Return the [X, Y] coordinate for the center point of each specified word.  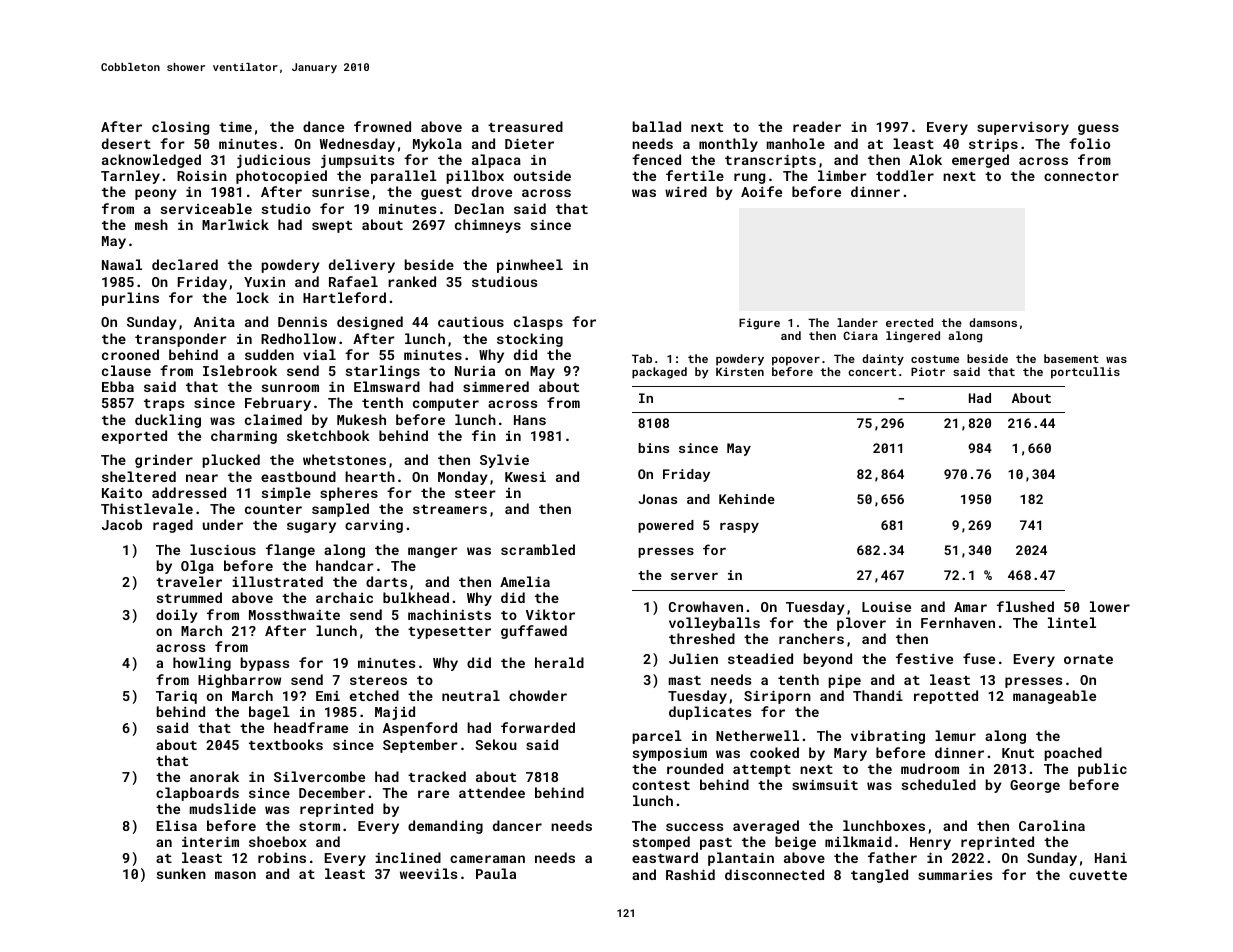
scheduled [939, 784]
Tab [642, 358]
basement [1071, 358]
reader [817, 126]
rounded [695, 768]
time [235, 126]
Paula [496, 873]
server [694, 576]
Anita [214, 322]
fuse [979, 658]
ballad [657, 126]
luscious [223, 549]
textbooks [286, 744]
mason [235, 875]
